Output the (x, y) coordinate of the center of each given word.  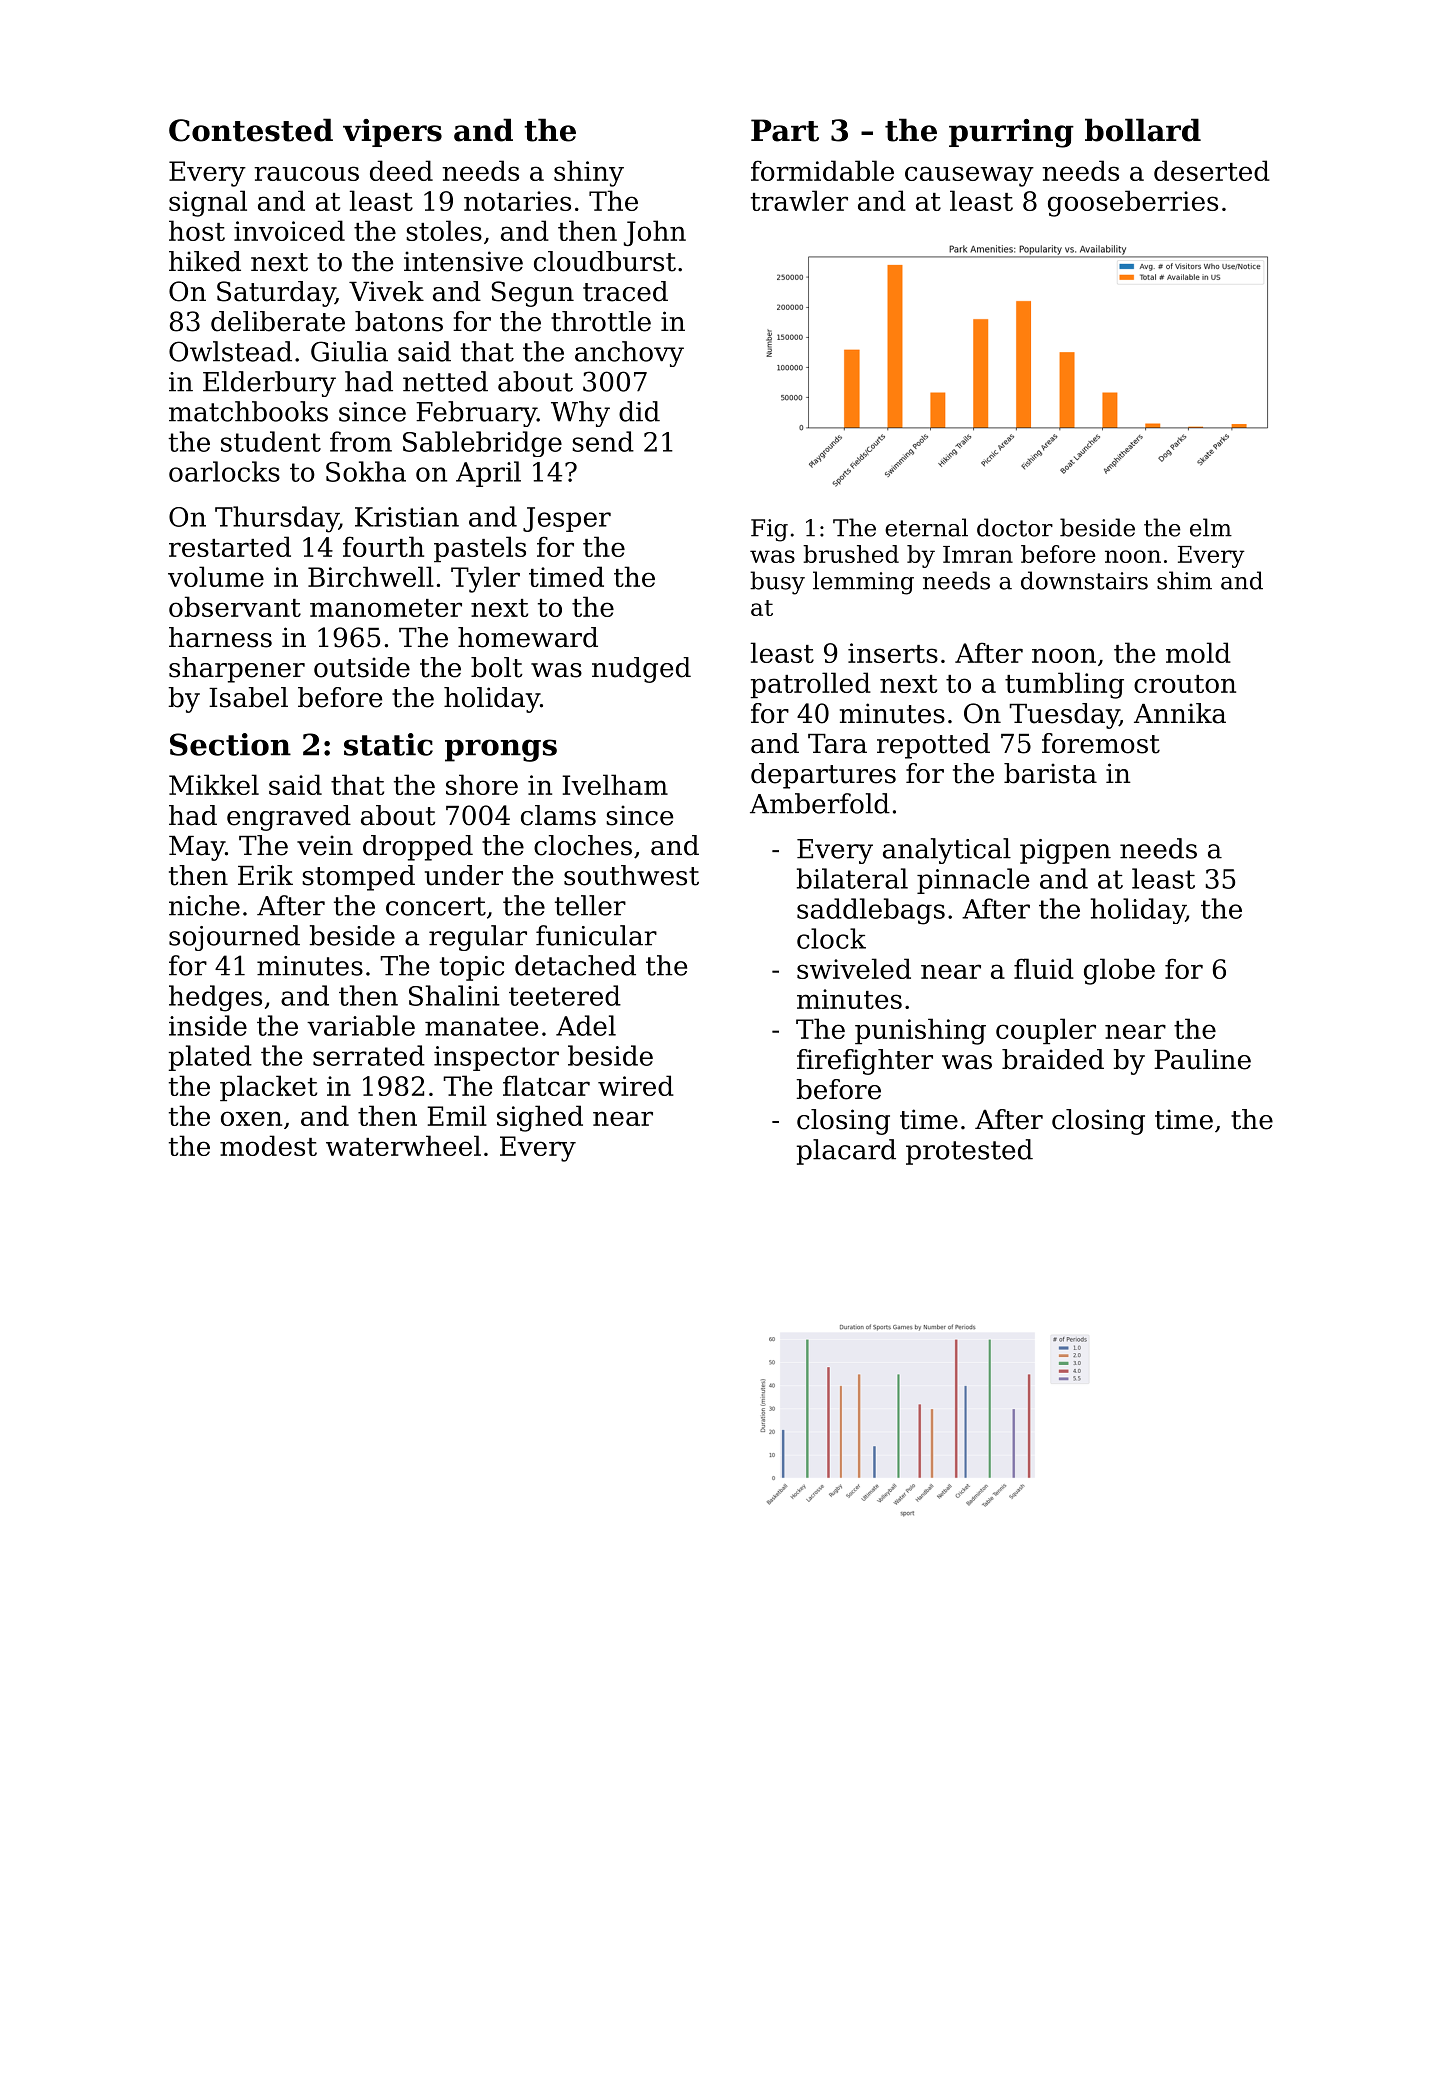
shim (1184, 580)
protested (969, 1152)
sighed (540, 1118)
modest (268, 1145)
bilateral (852, 878)
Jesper (567, 519)
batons (399, 321)
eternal (926, 527)
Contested (251, 130)
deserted (1212, 170)
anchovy (629, 354)
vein (325, 845)
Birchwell (371, 576)
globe (1119, 971)
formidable (822, 170)
